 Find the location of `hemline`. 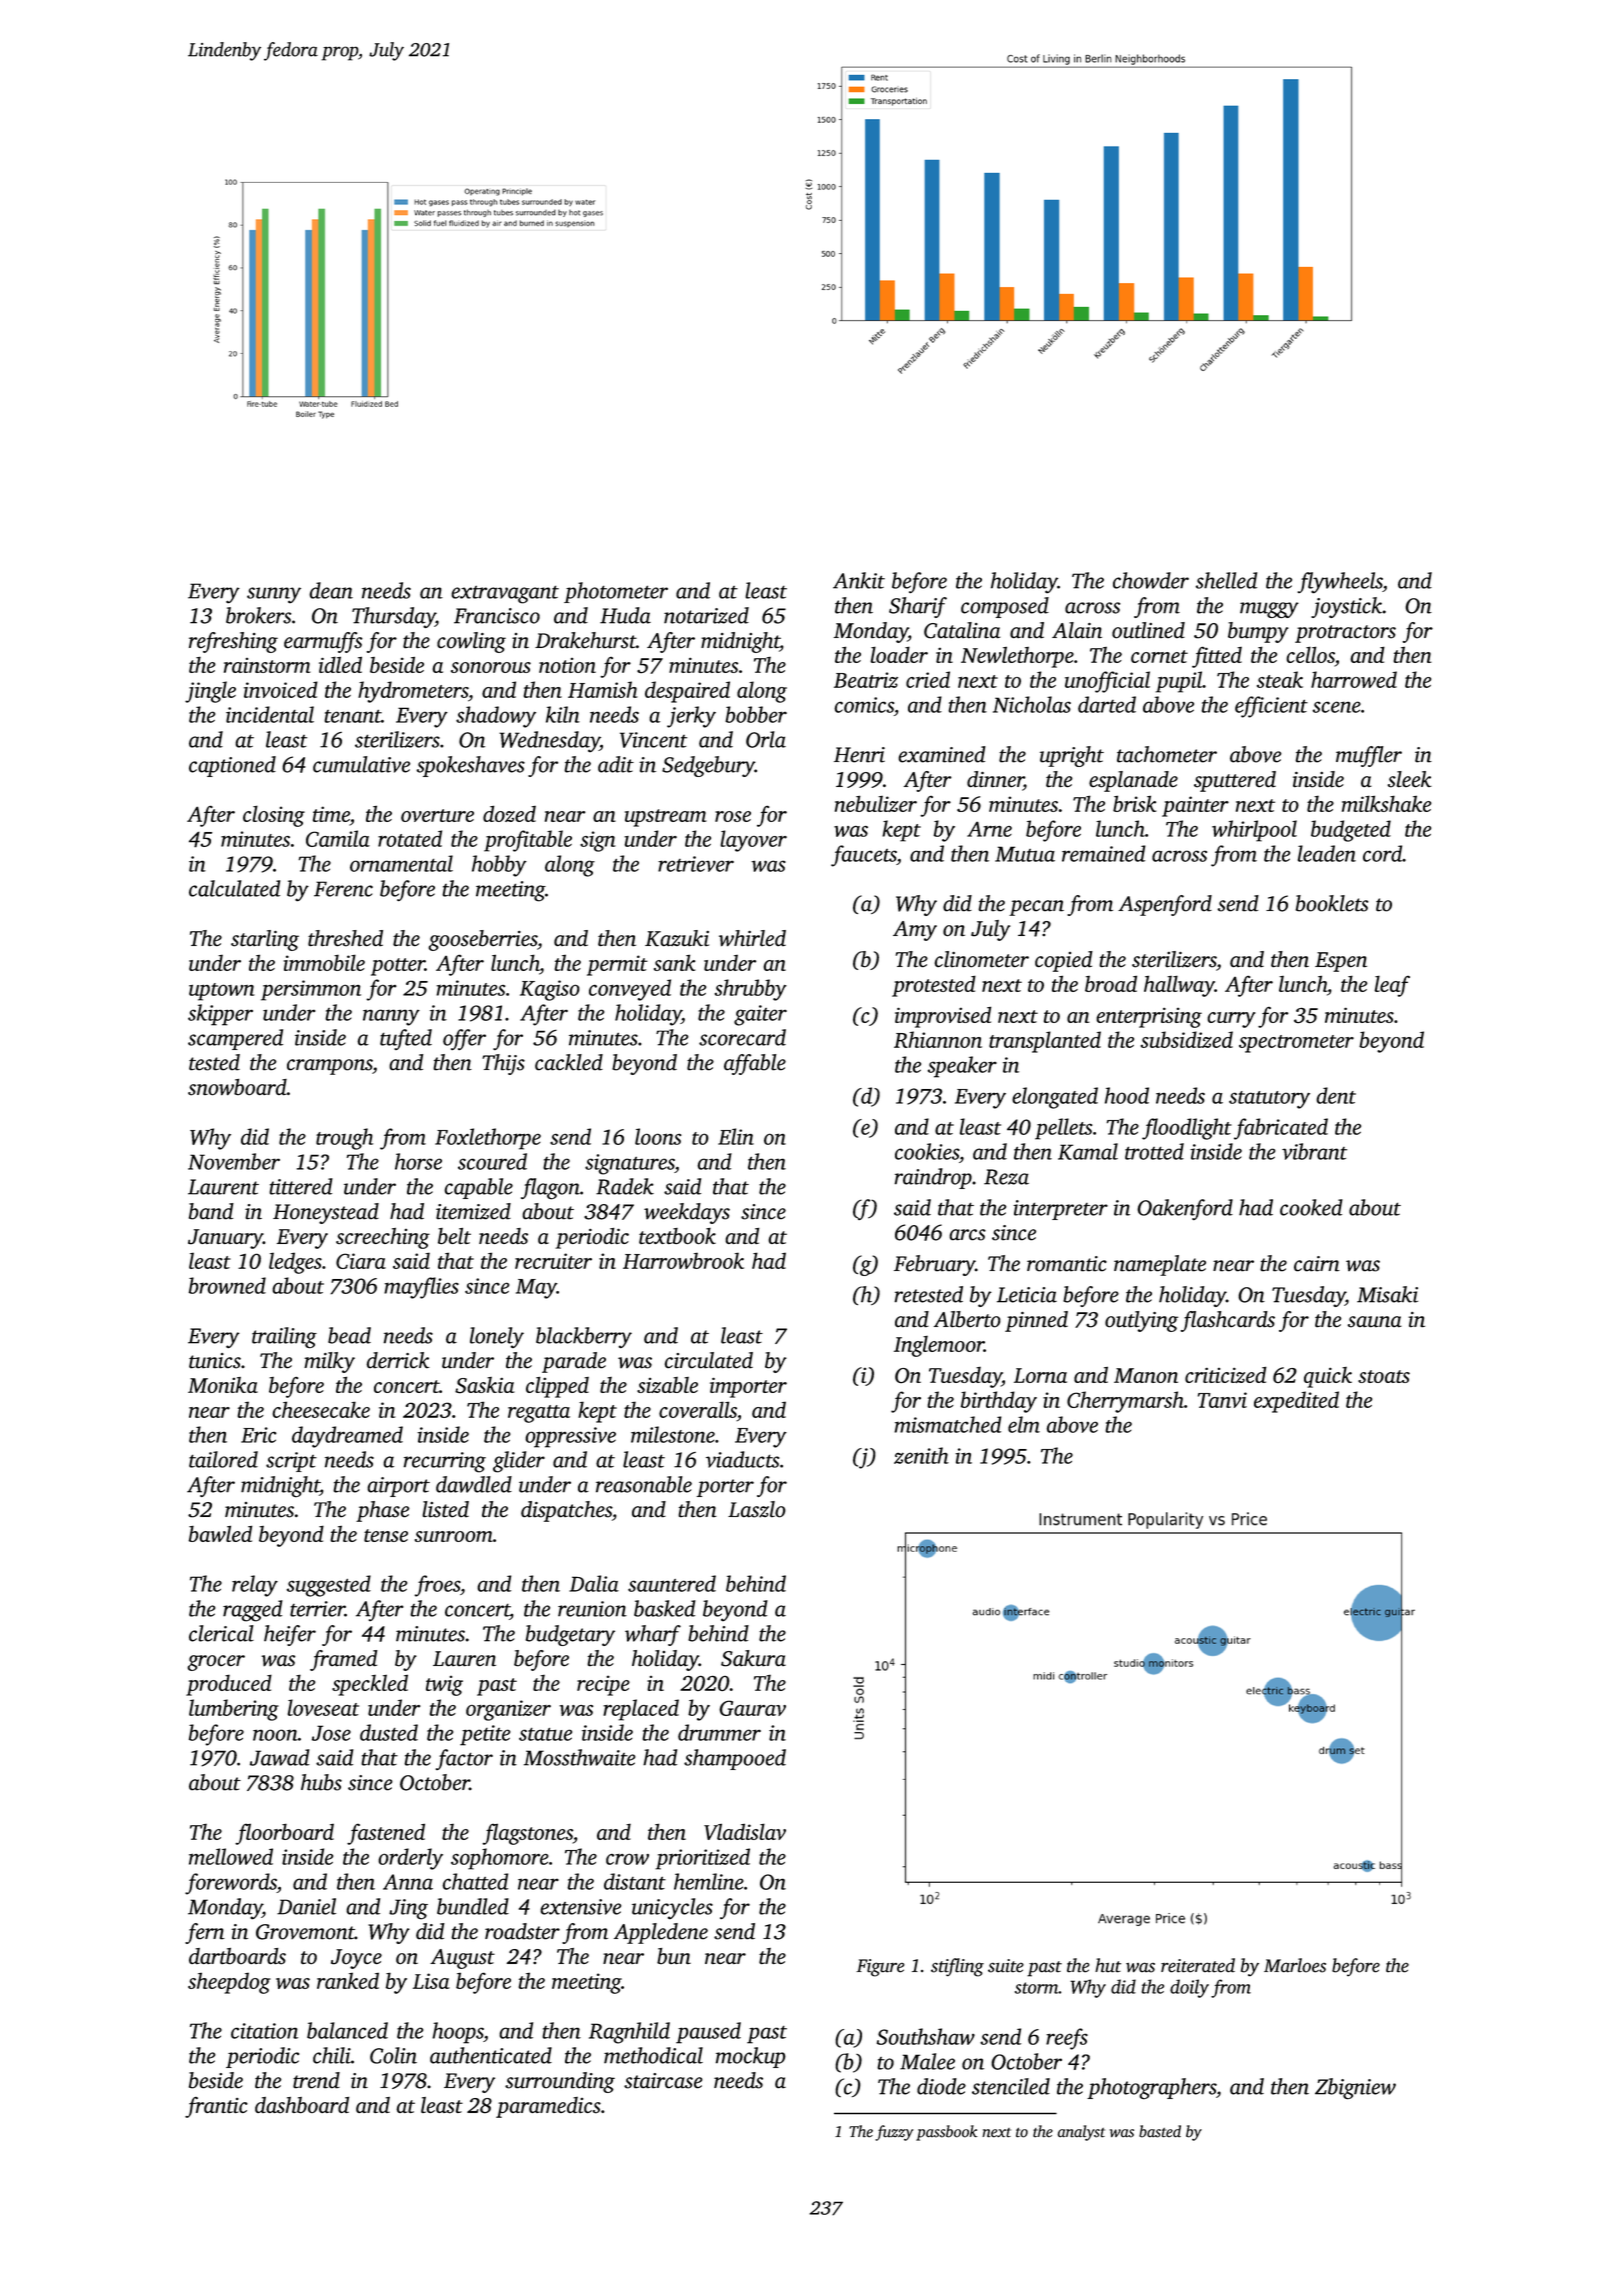

hemline is located at coordinates (709, 1881).
